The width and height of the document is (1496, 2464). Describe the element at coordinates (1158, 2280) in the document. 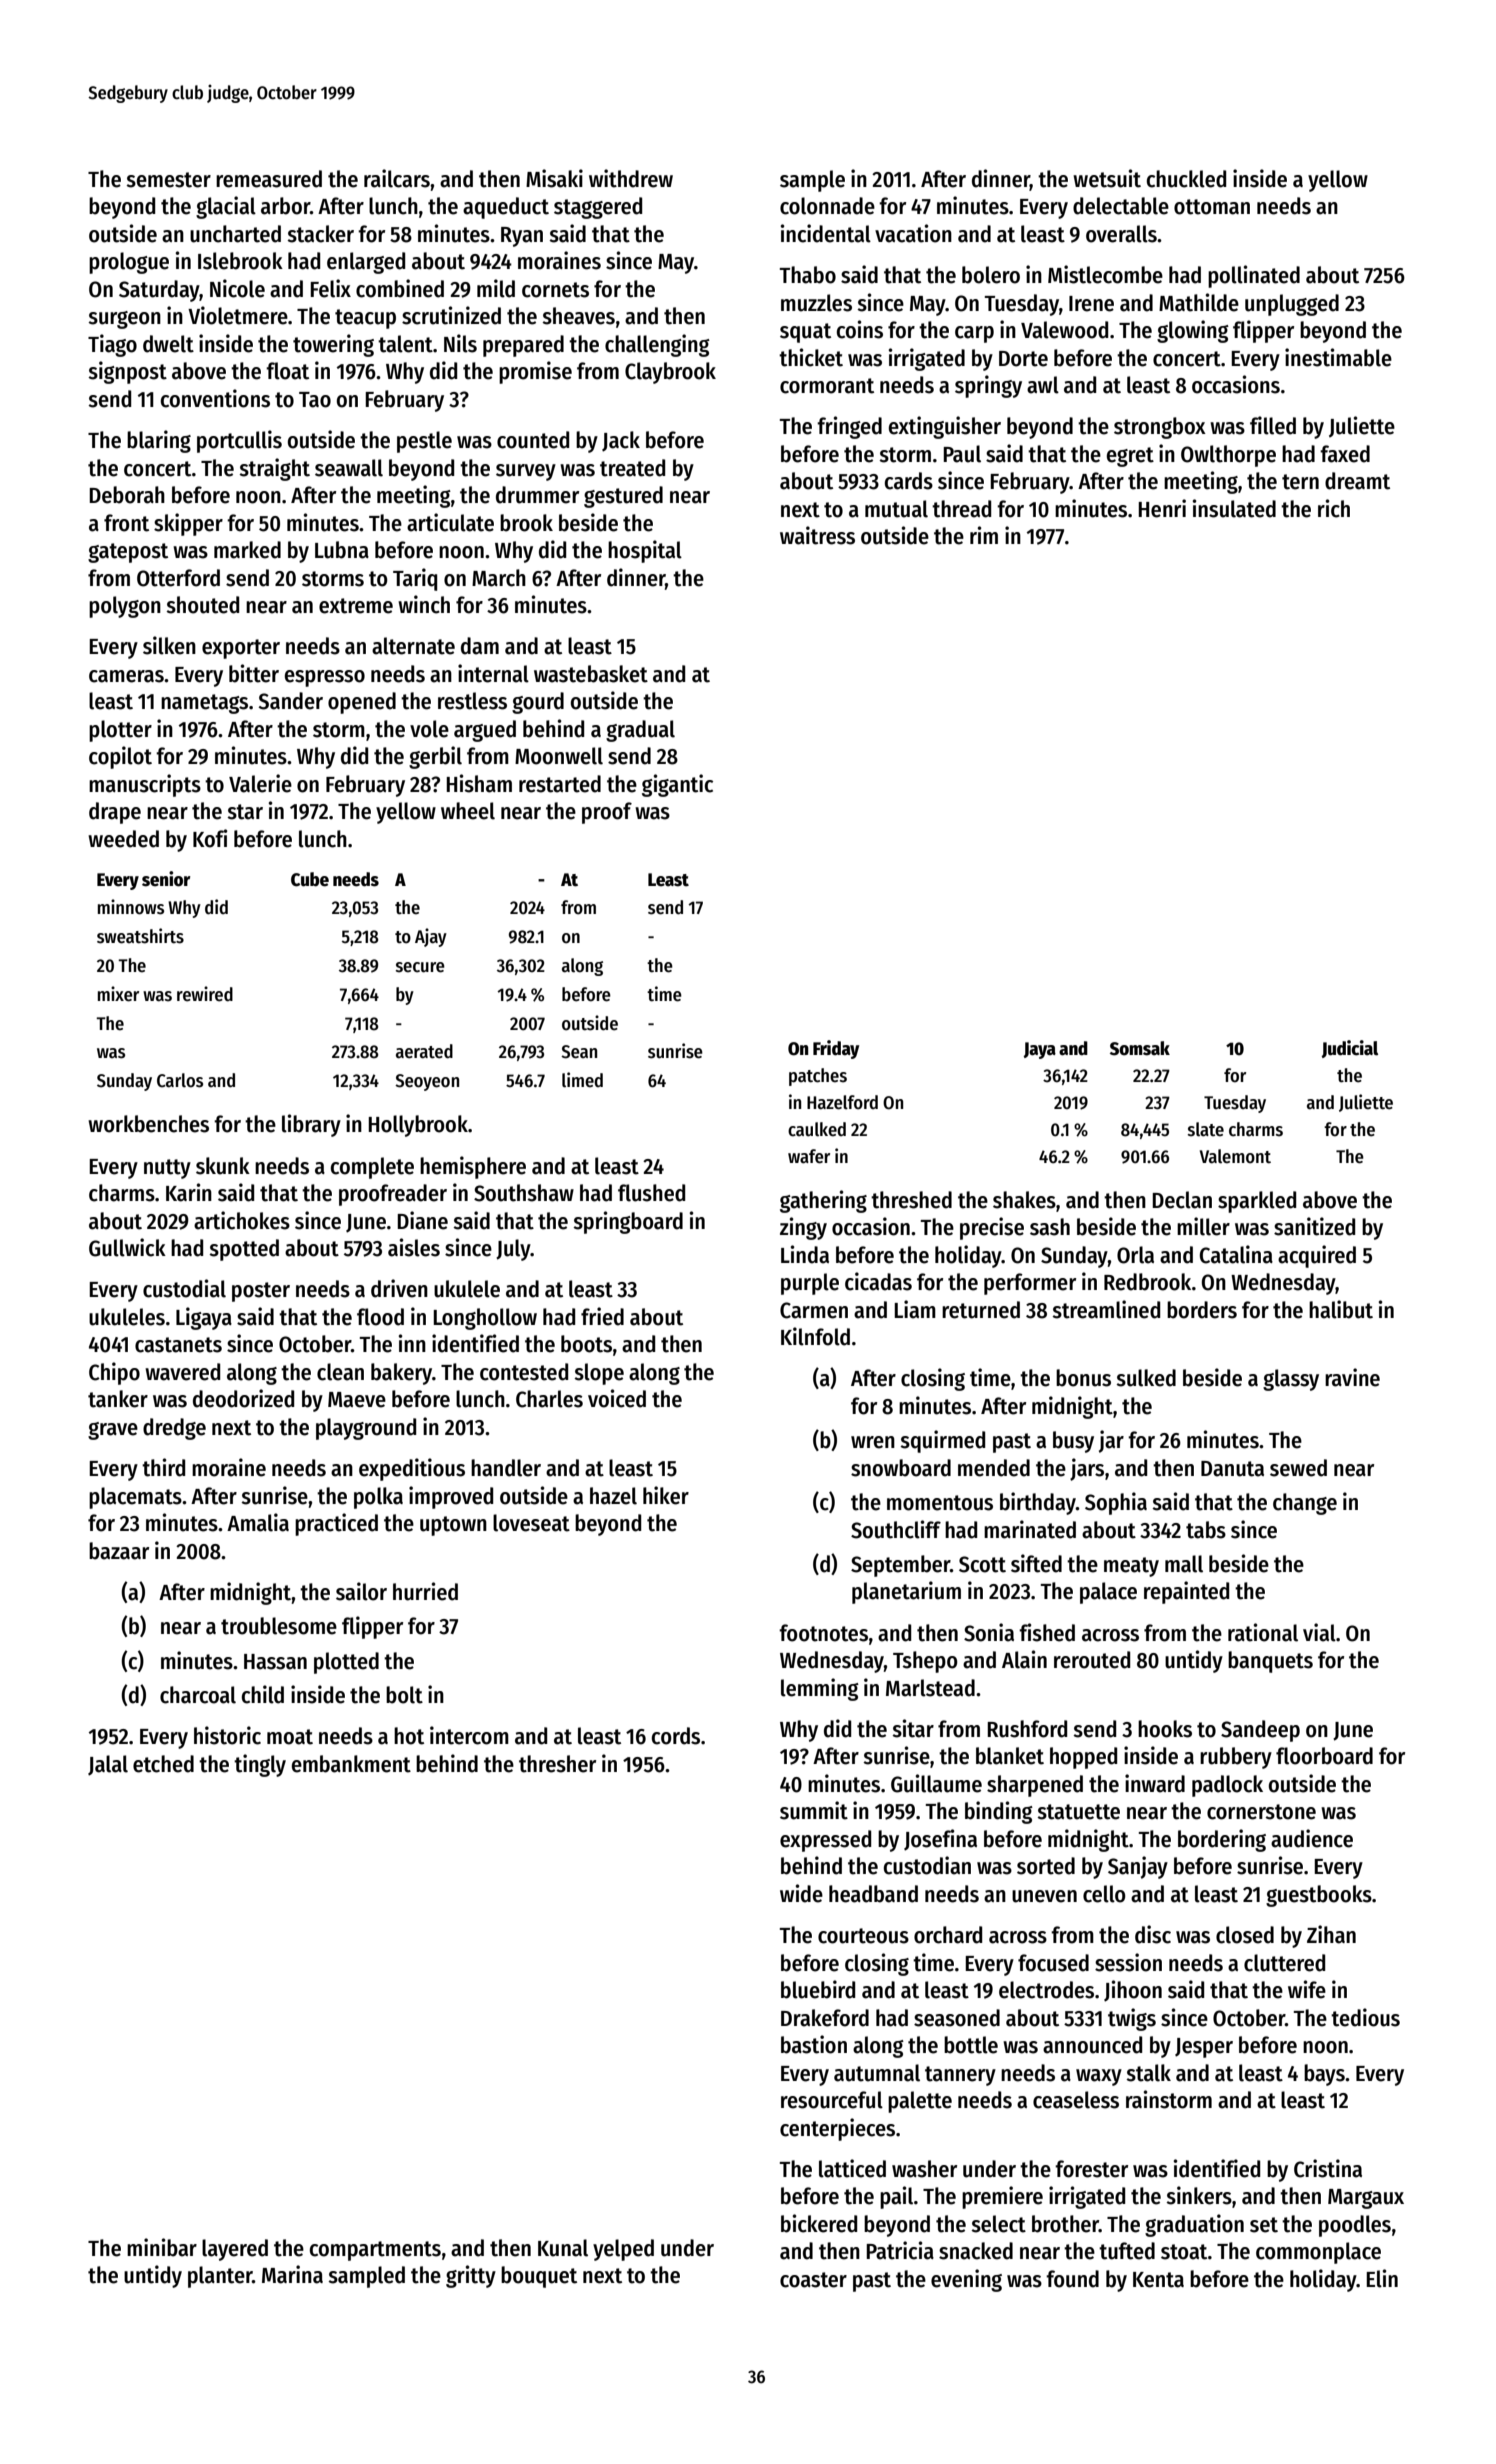

I see `Kenta` at that location.
